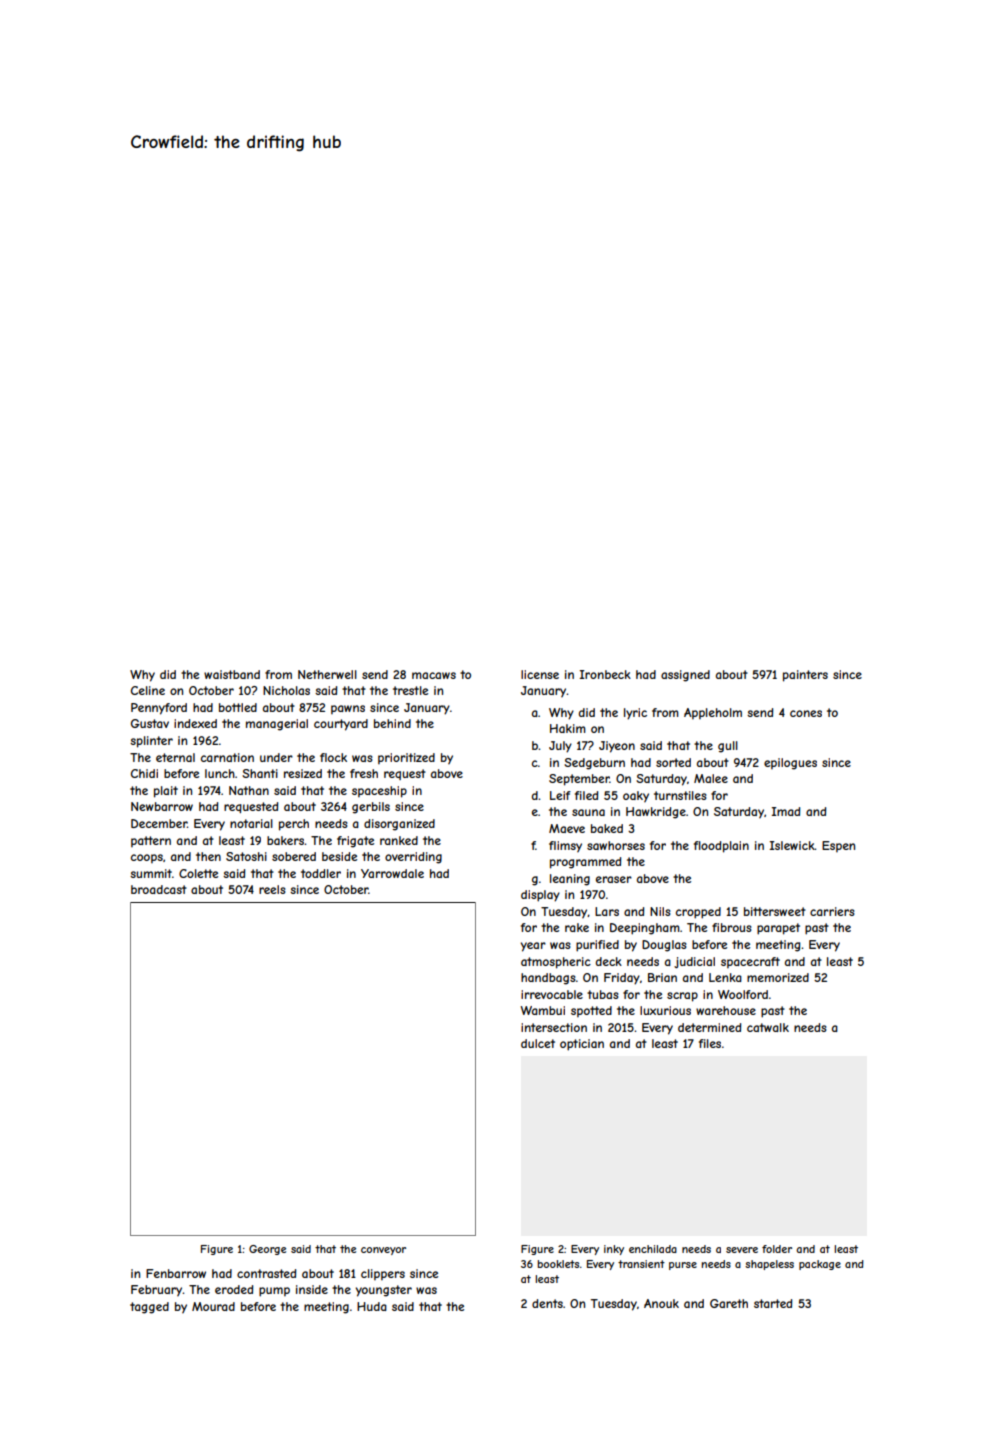 The image size is (997, 1444). What do you see at coordinates (768, 1027) in the page?
I see `catwalk` at bounding box center [768, 1027].
